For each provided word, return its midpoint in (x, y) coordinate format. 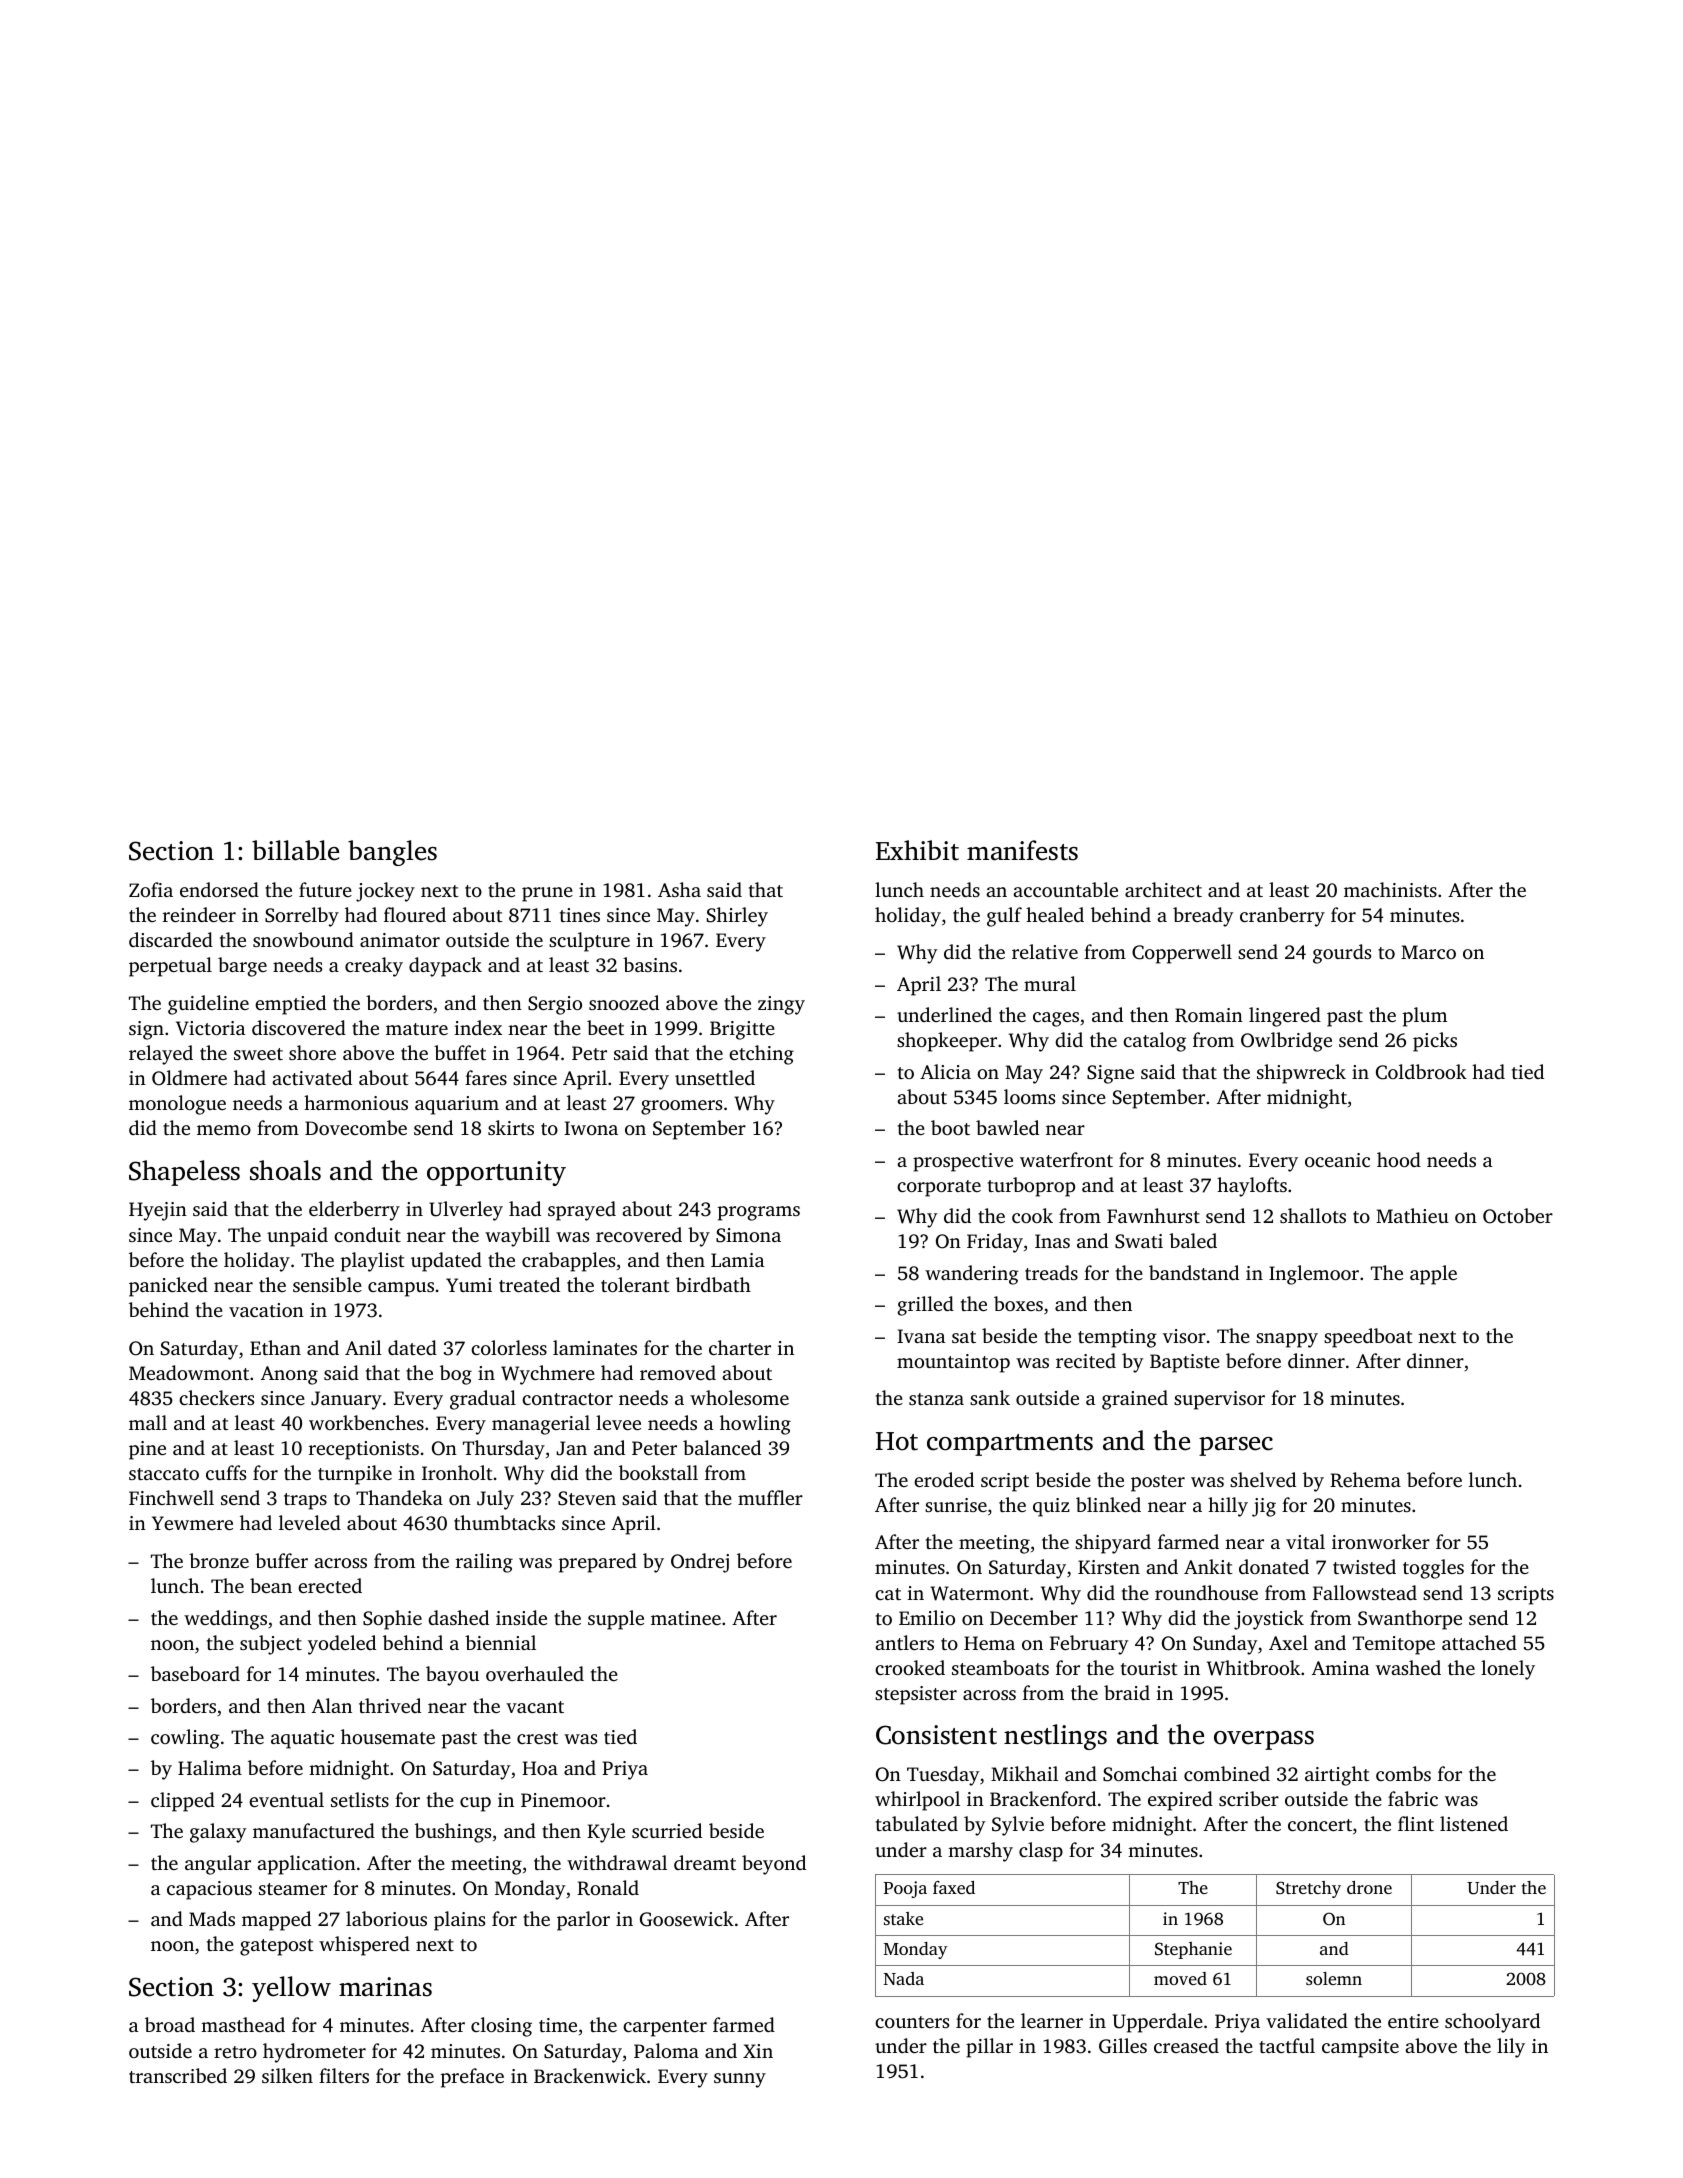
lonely (1508, 1670)
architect (1163, 889)
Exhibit (917, 850)
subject (271, 1645)
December (1034, 1617)
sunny (740, 2080)
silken (287, 2075)
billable (295, 850)
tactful (1287, 2045)
